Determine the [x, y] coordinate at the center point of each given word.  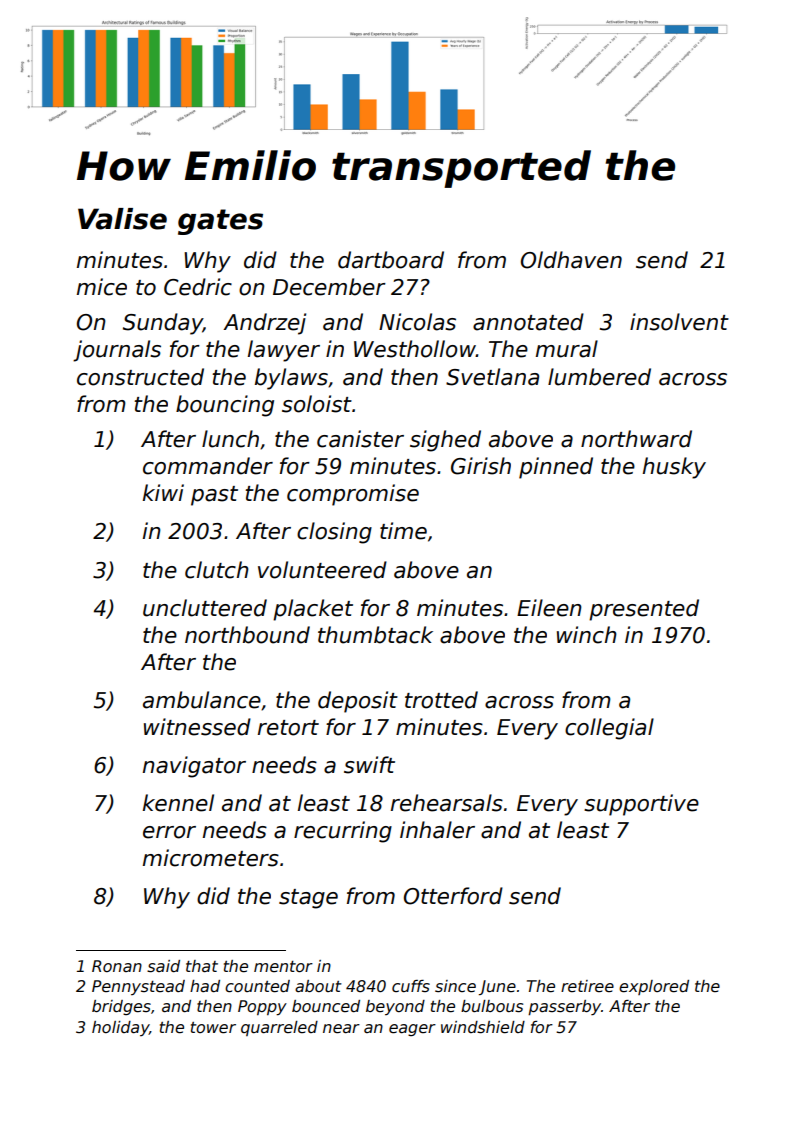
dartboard [391, 260]
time [403, 531]
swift [369, 765]
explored [654, 987]
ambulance [202, 700]
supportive [641, 805]
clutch [217, 570]
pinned [556, 468]
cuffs [411, 986]
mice [102, 287]
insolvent [679, 322]
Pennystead [138, 987]
